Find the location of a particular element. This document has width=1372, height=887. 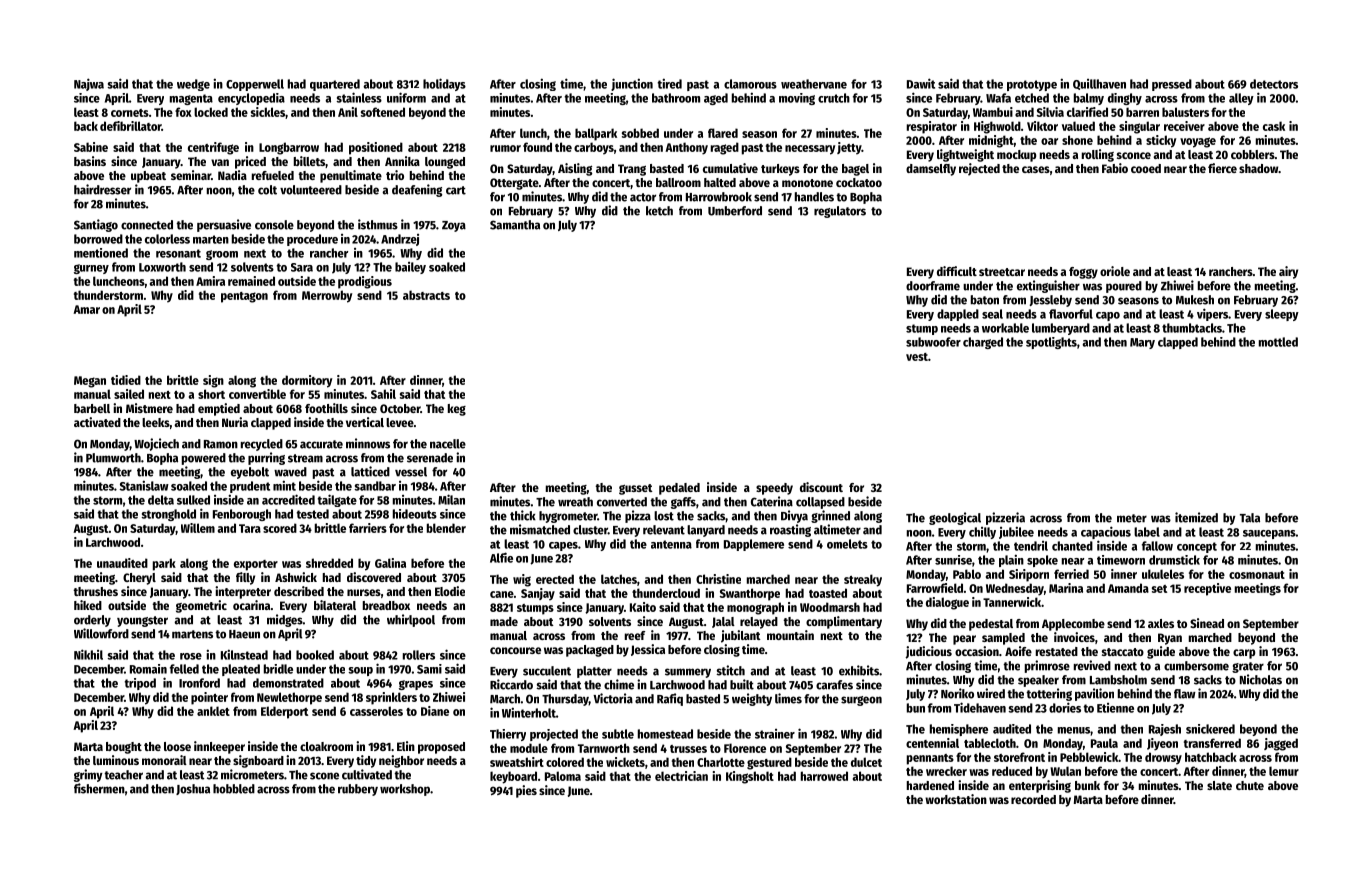

hobbled is located at coordinates (234, 789).
